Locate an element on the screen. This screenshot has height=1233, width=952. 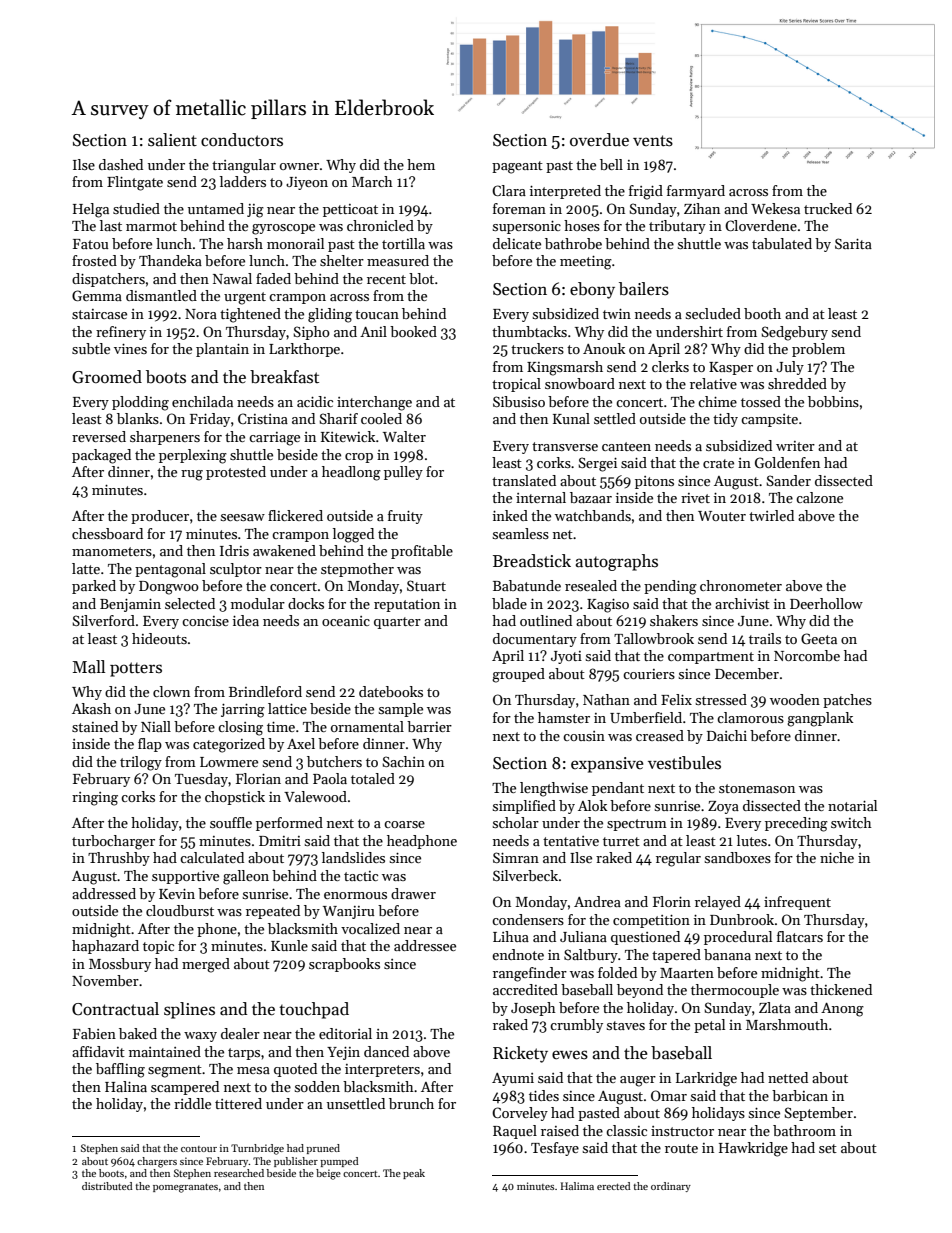
vents is located at coordinates (653, 141).
